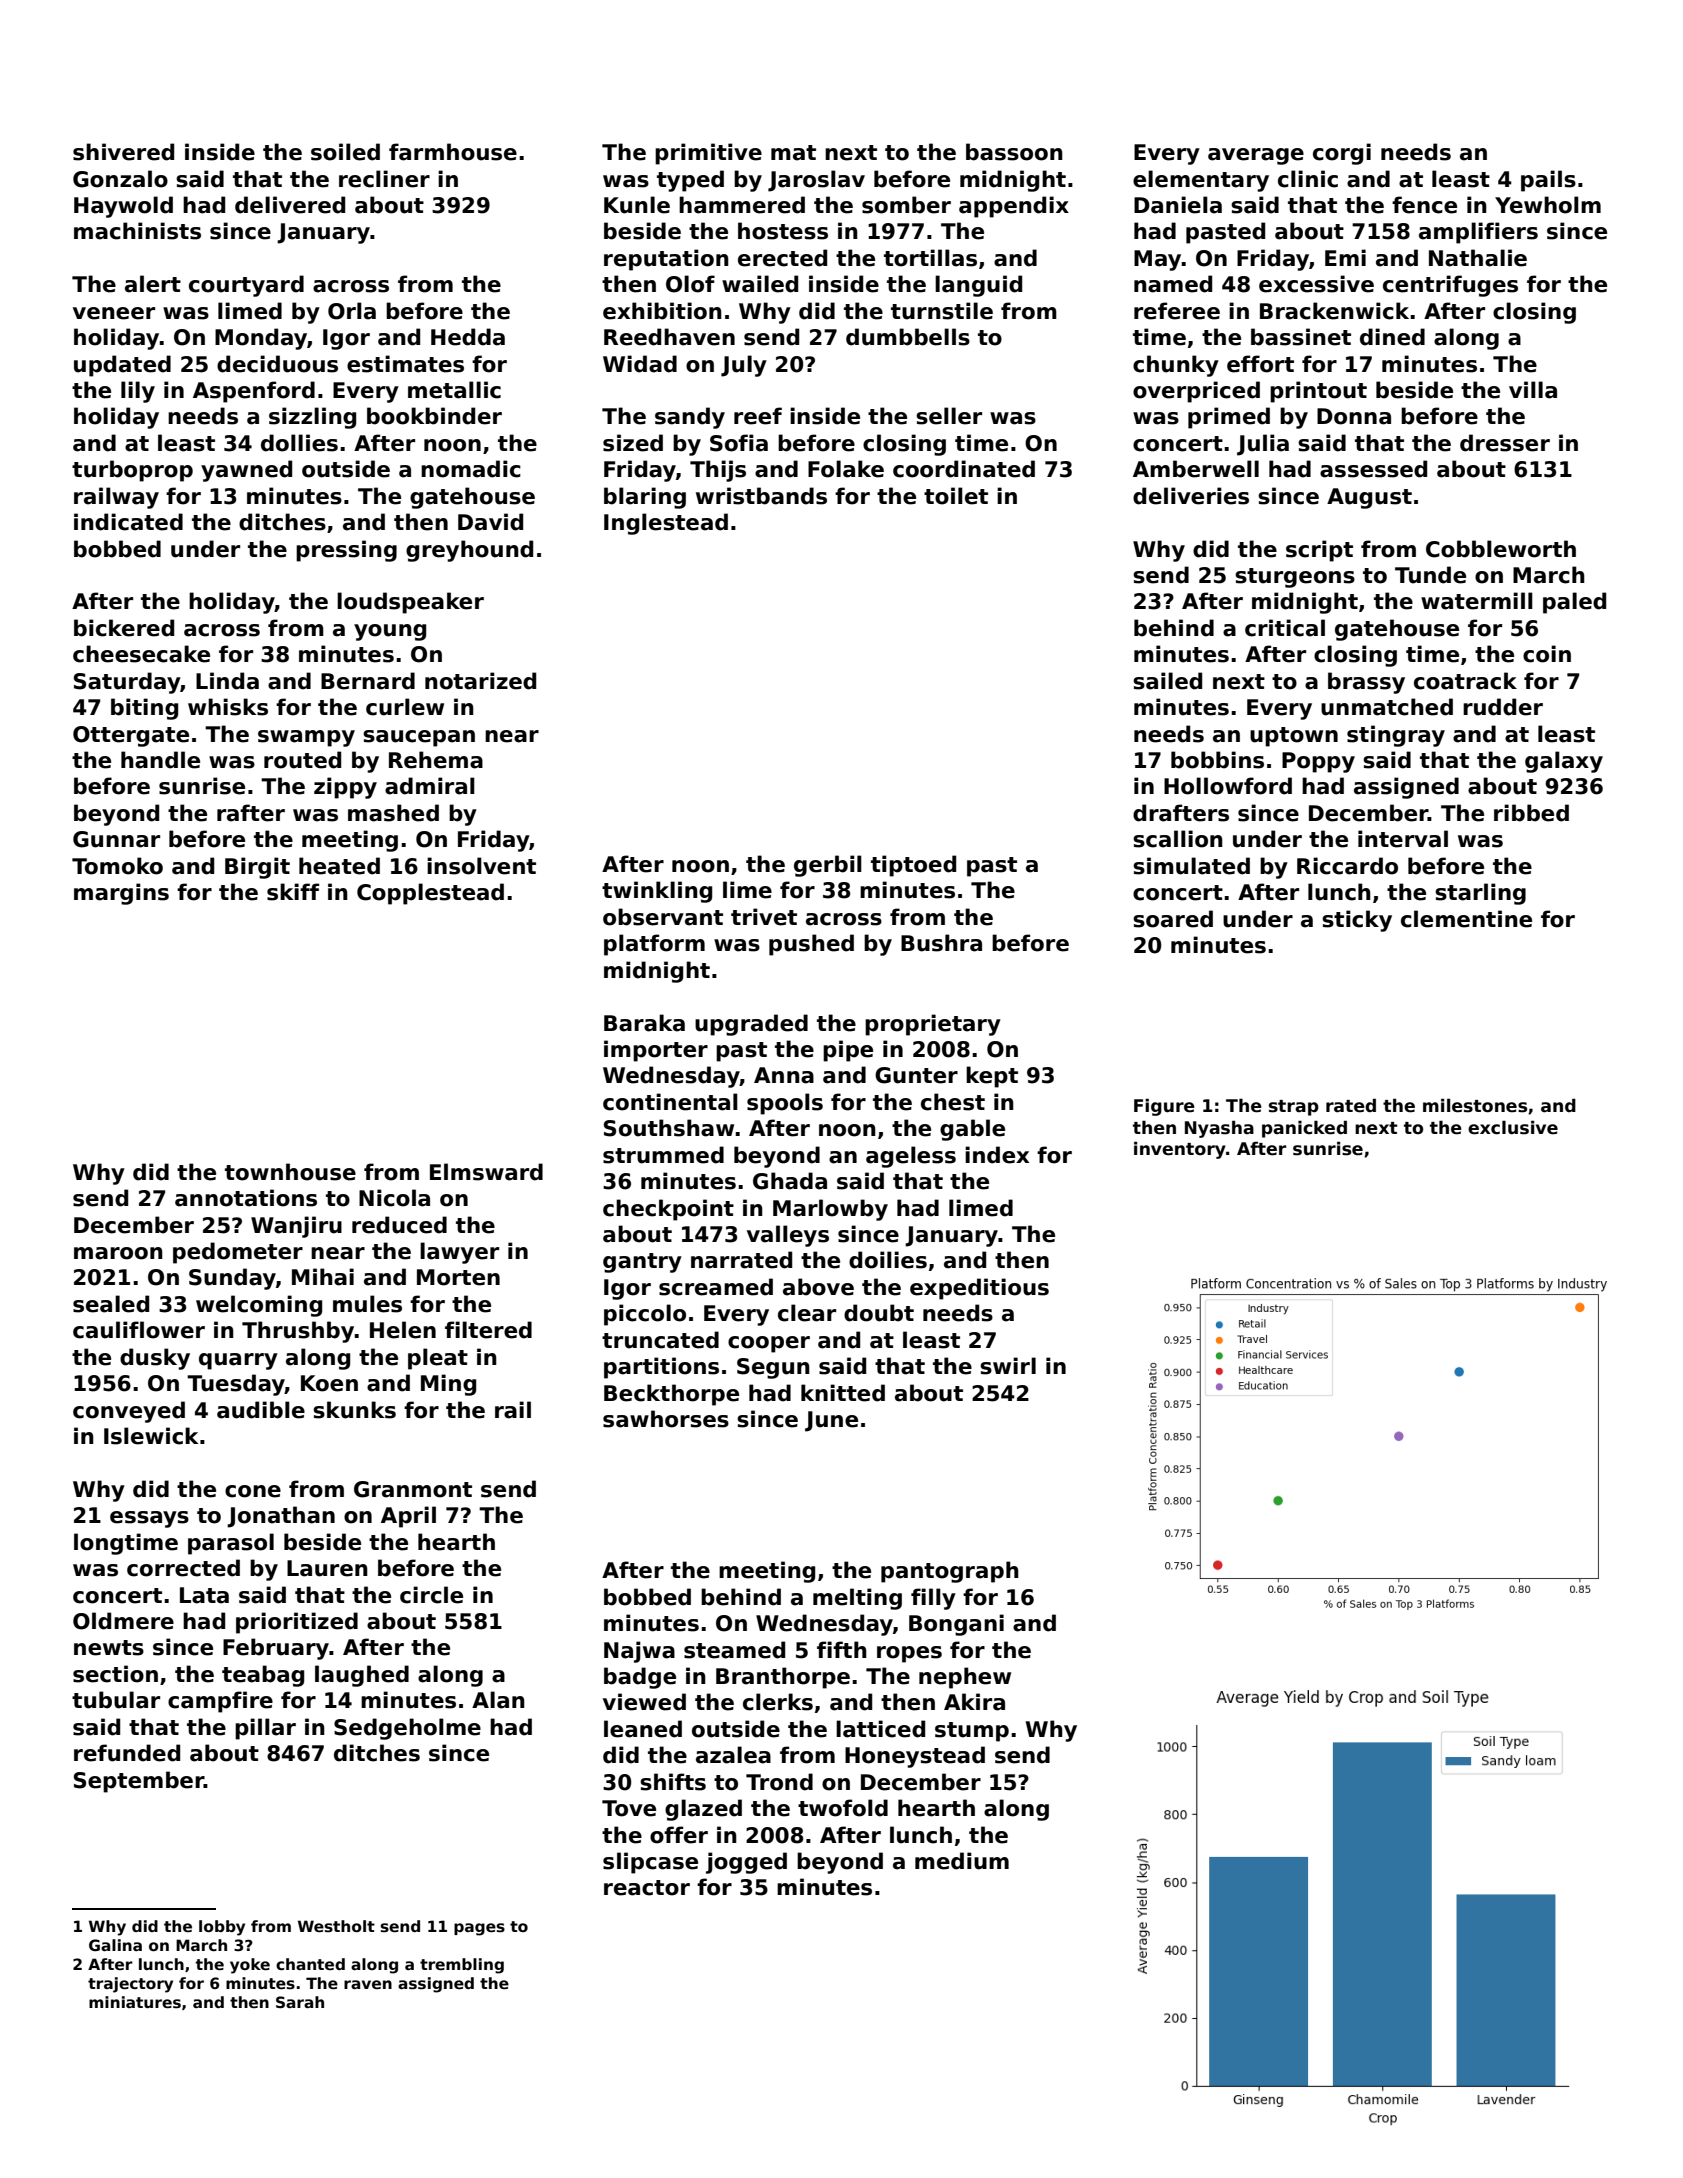 This page has width=1683, height=2178. Describe the element at coordinates (1533, 390) in the page. I see `villa` at that location.
